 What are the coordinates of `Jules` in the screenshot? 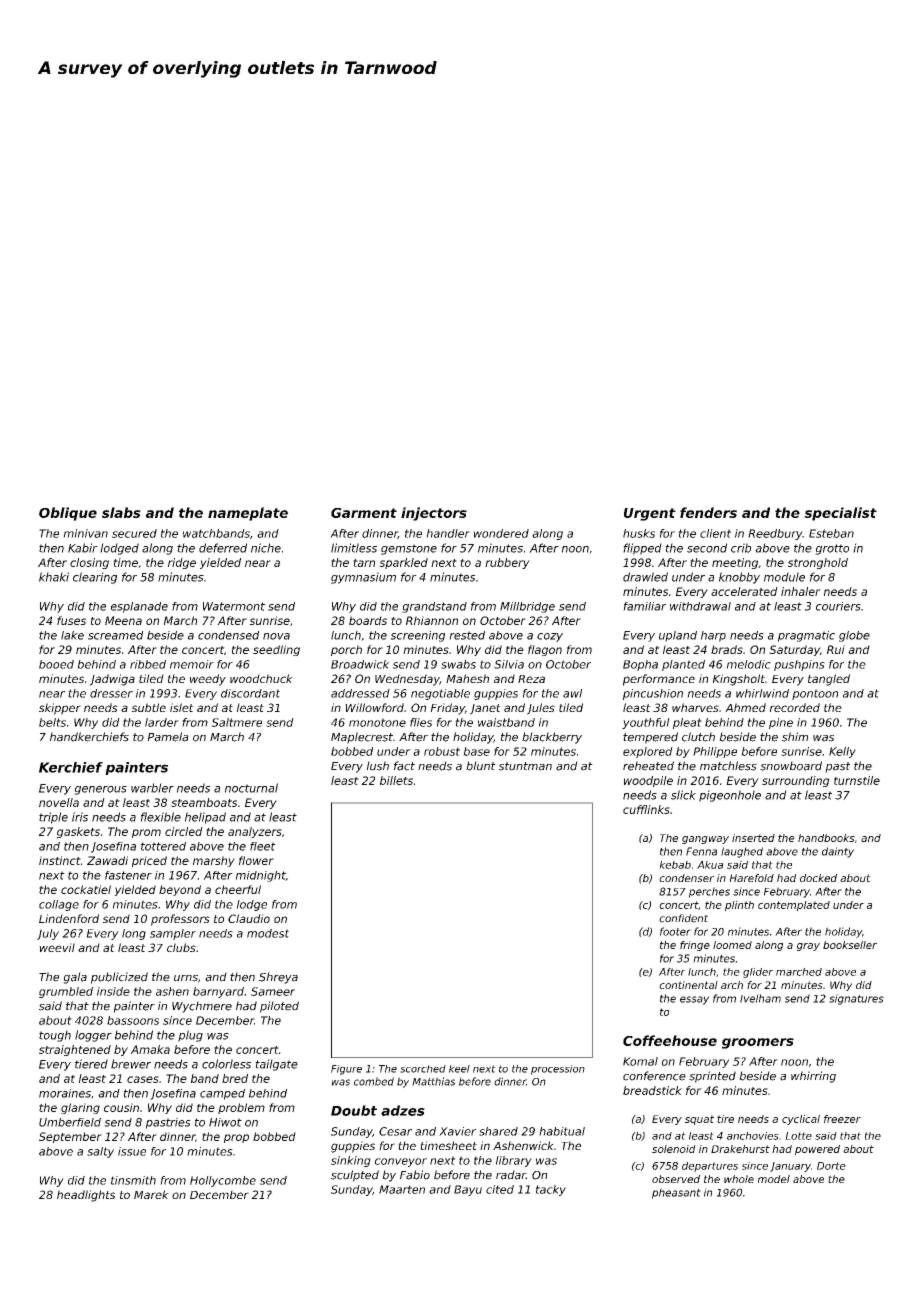 It's located at (541, 709).
